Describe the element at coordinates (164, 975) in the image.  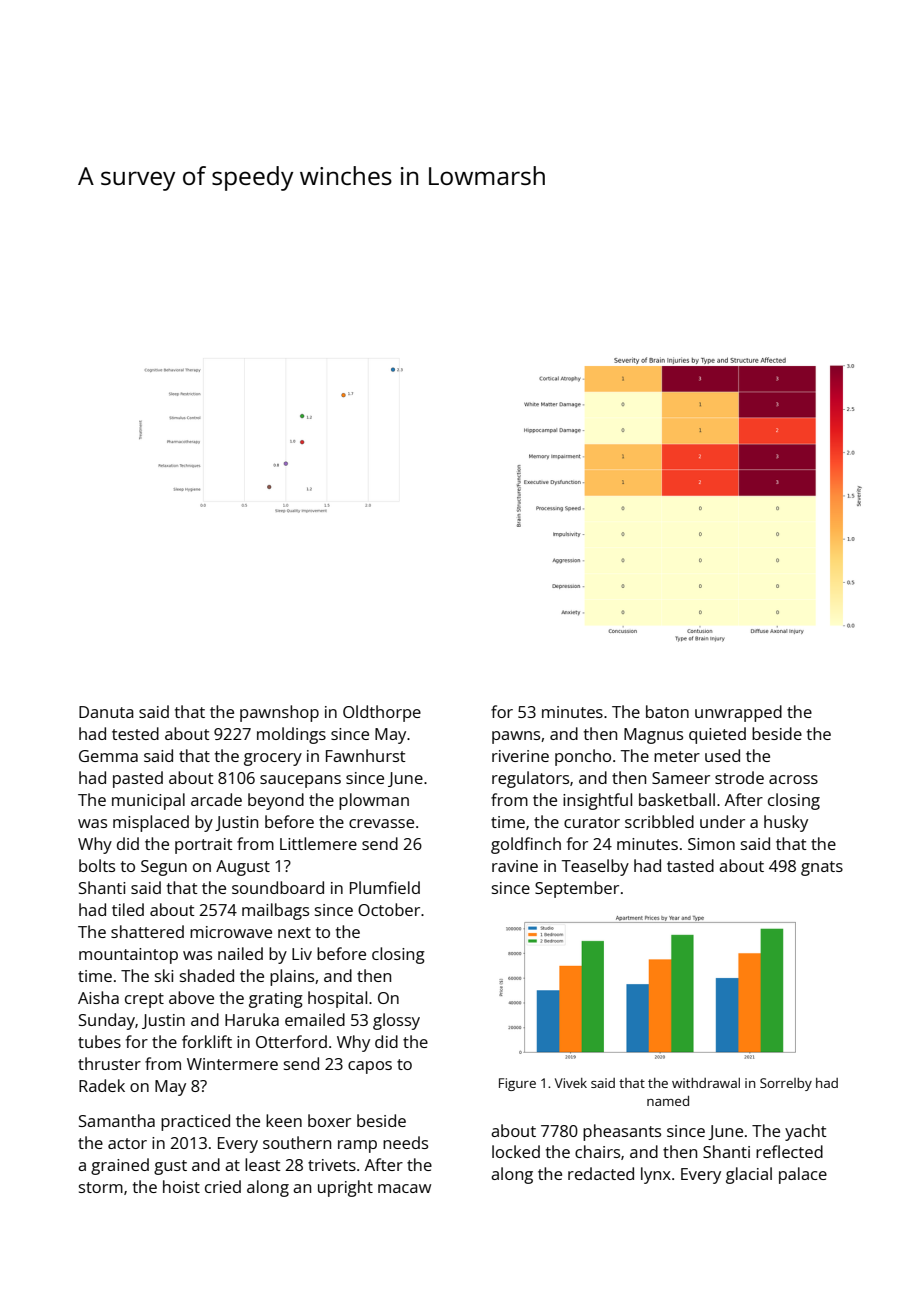
I see `ski` at that location.
